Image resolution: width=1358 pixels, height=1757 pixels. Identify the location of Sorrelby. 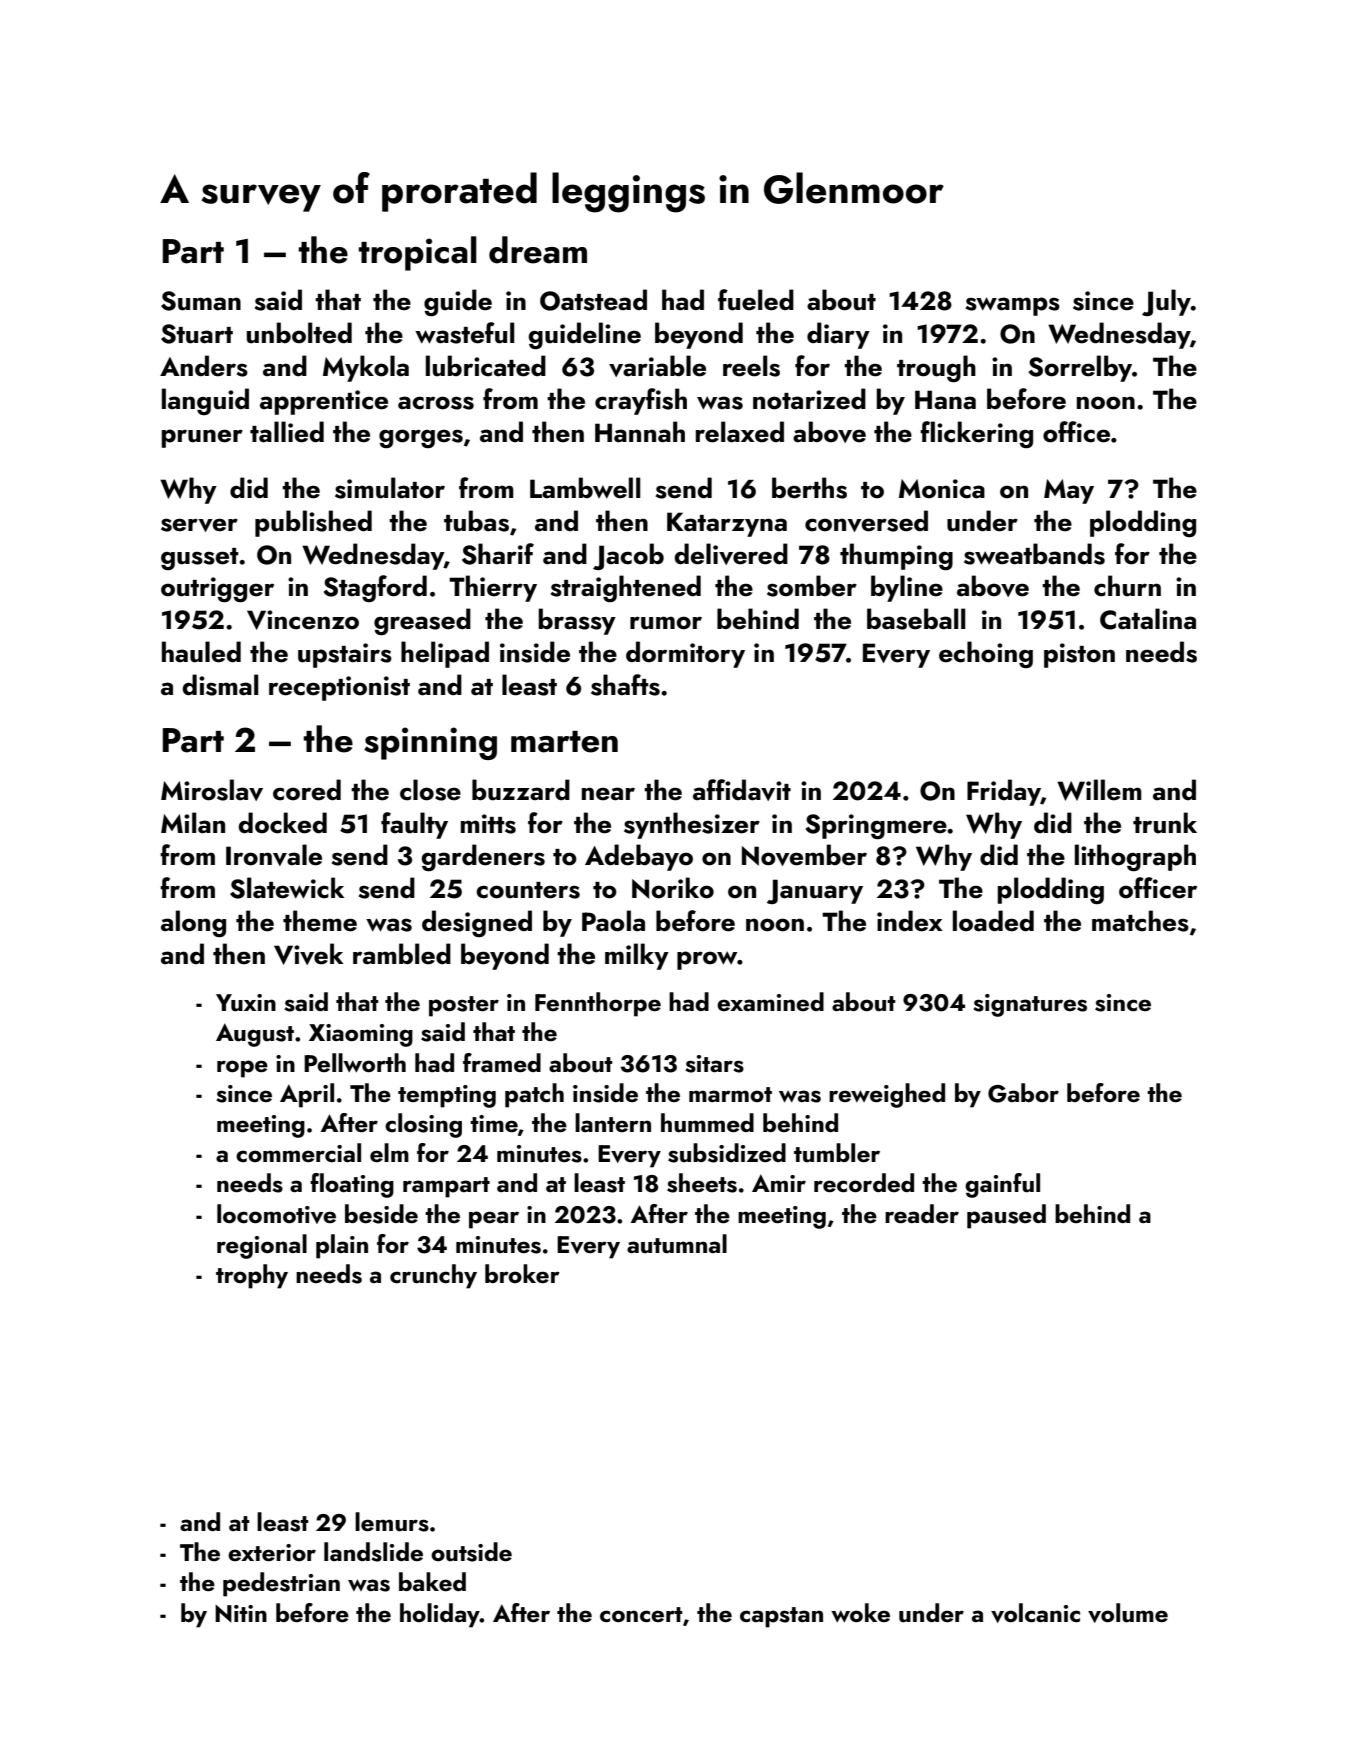
(1080, 368).
